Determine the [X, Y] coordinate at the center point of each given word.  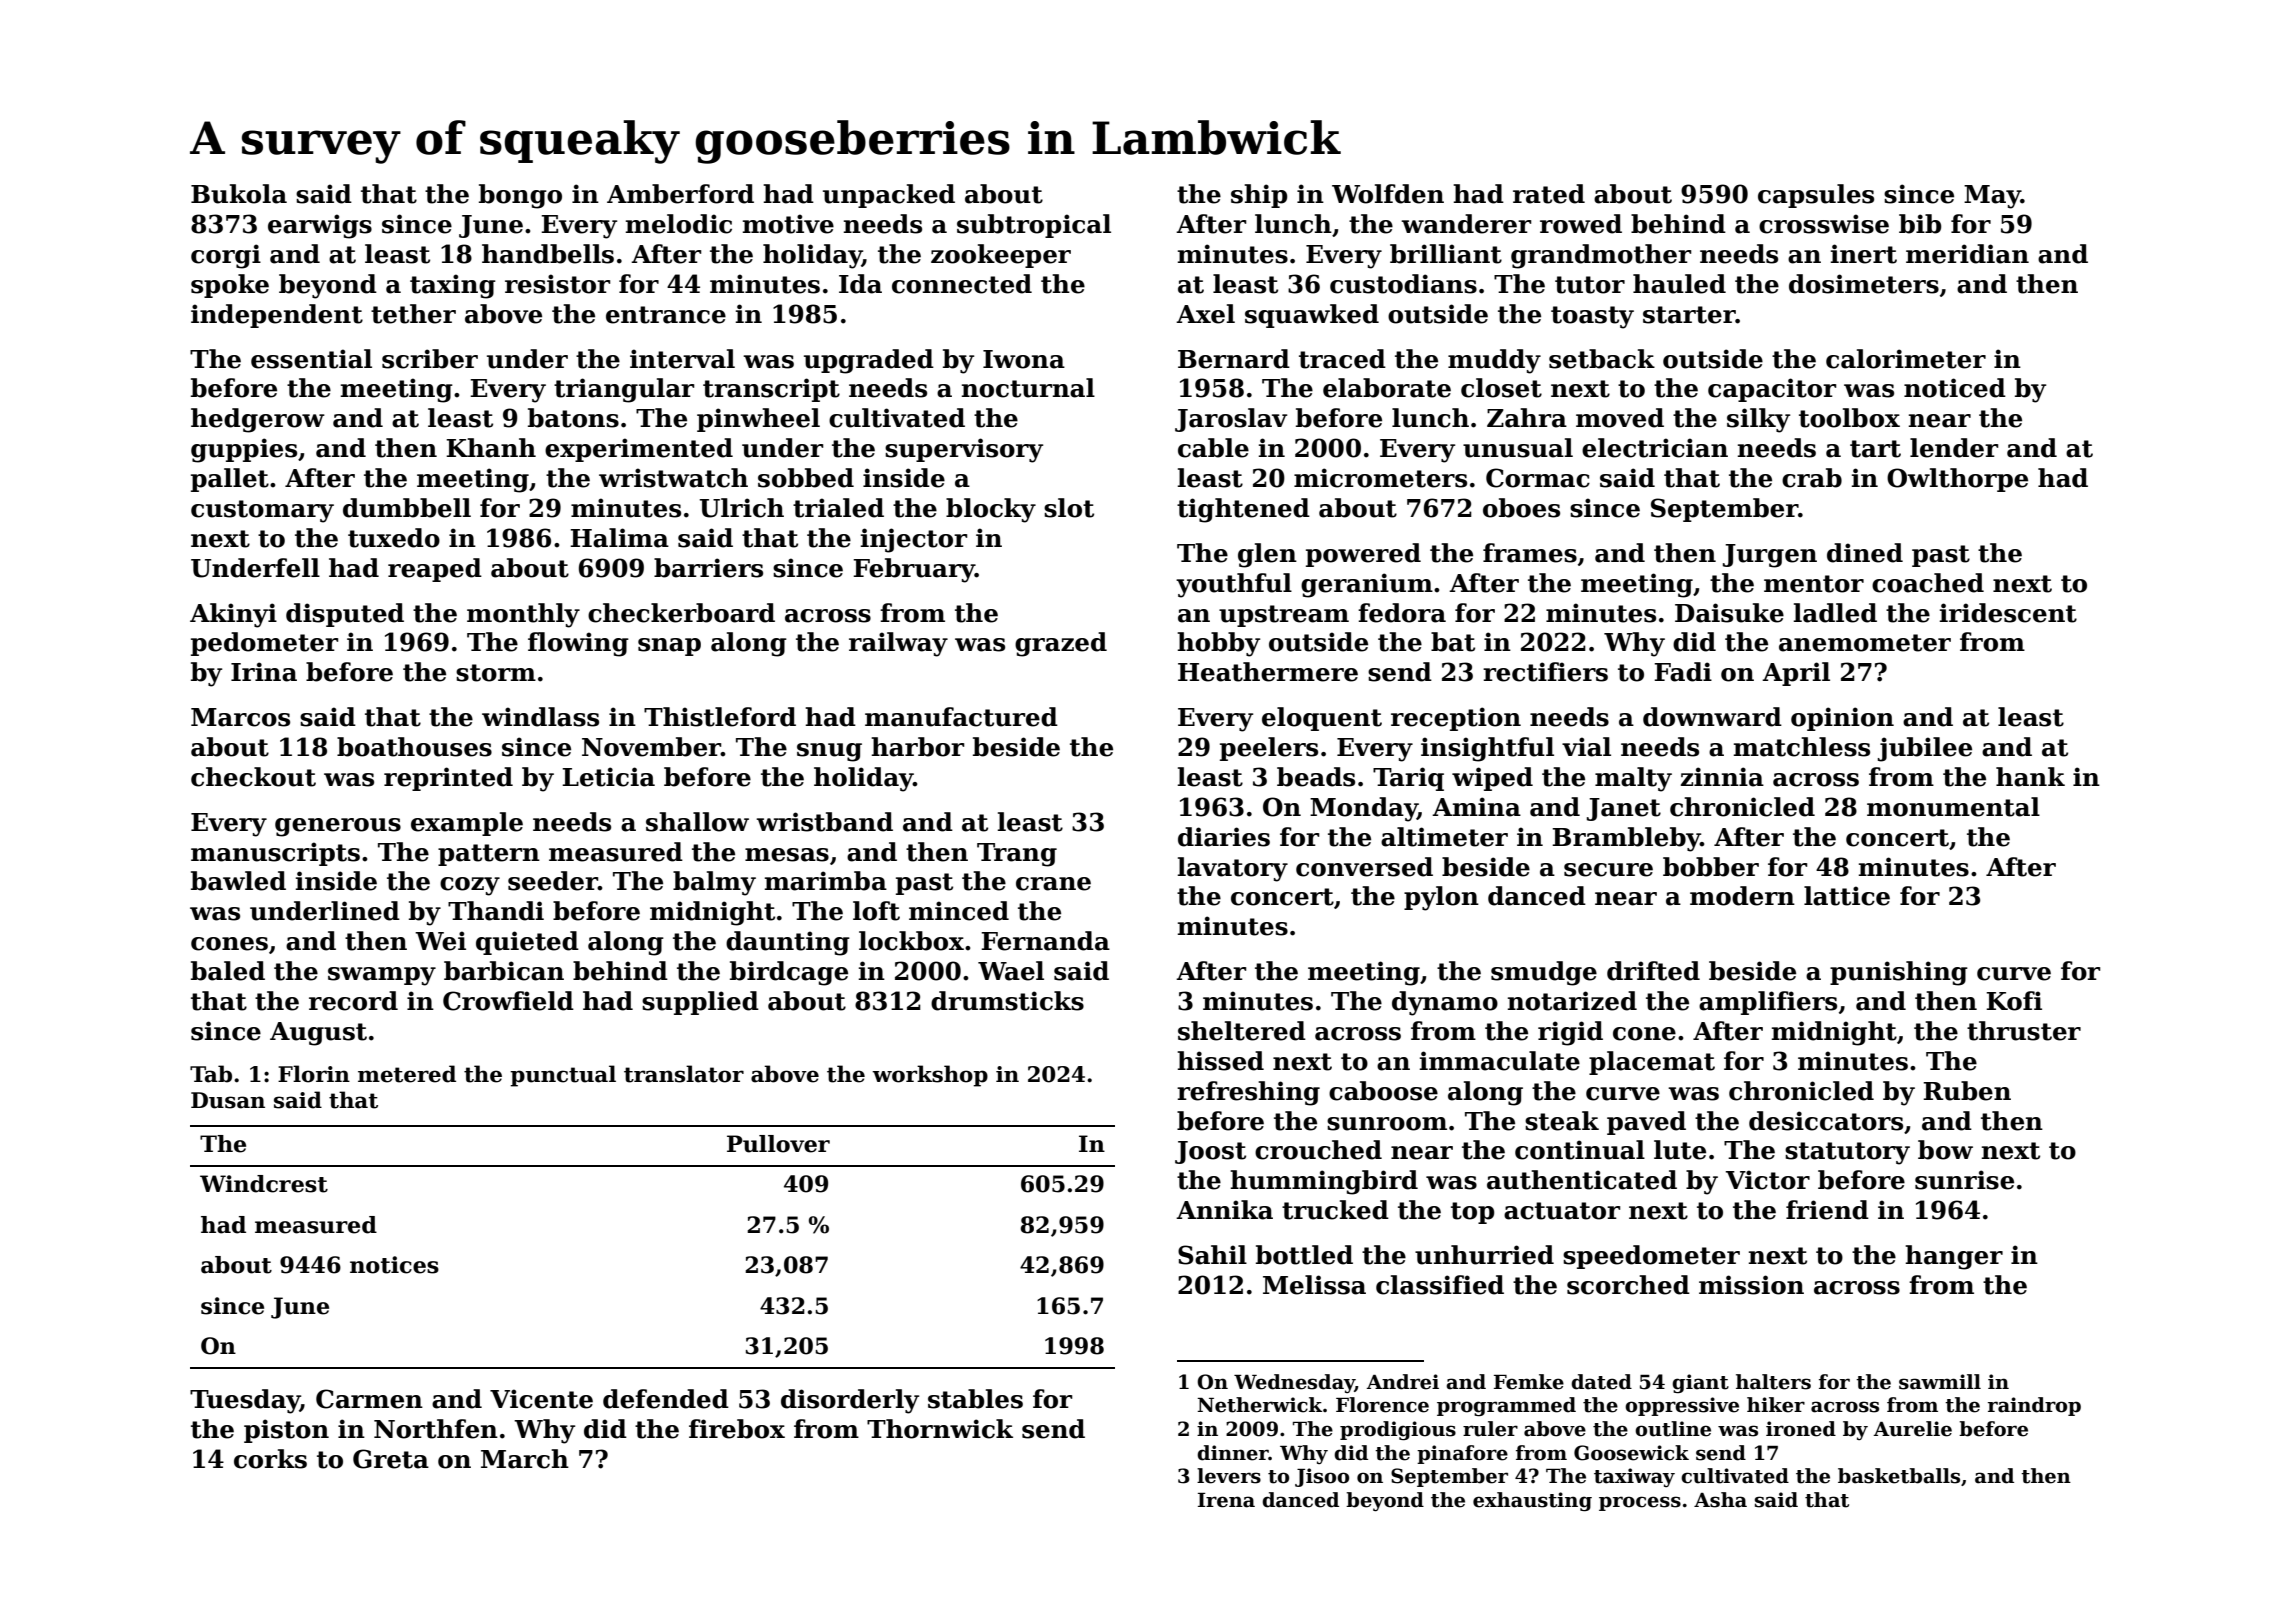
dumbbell [407, 508]
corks [270, 1459]
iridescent [2008, 613]
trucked [1335, 1210]
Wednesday [1294, 1383]
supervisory [964, 450]
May [1992, 197]
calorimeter [1906, 359]
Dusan [228, 1100]
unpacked [889, 196]
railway [898, 644]
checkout [253, 777]
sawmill [1940, 1382]
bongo [520, 196]
